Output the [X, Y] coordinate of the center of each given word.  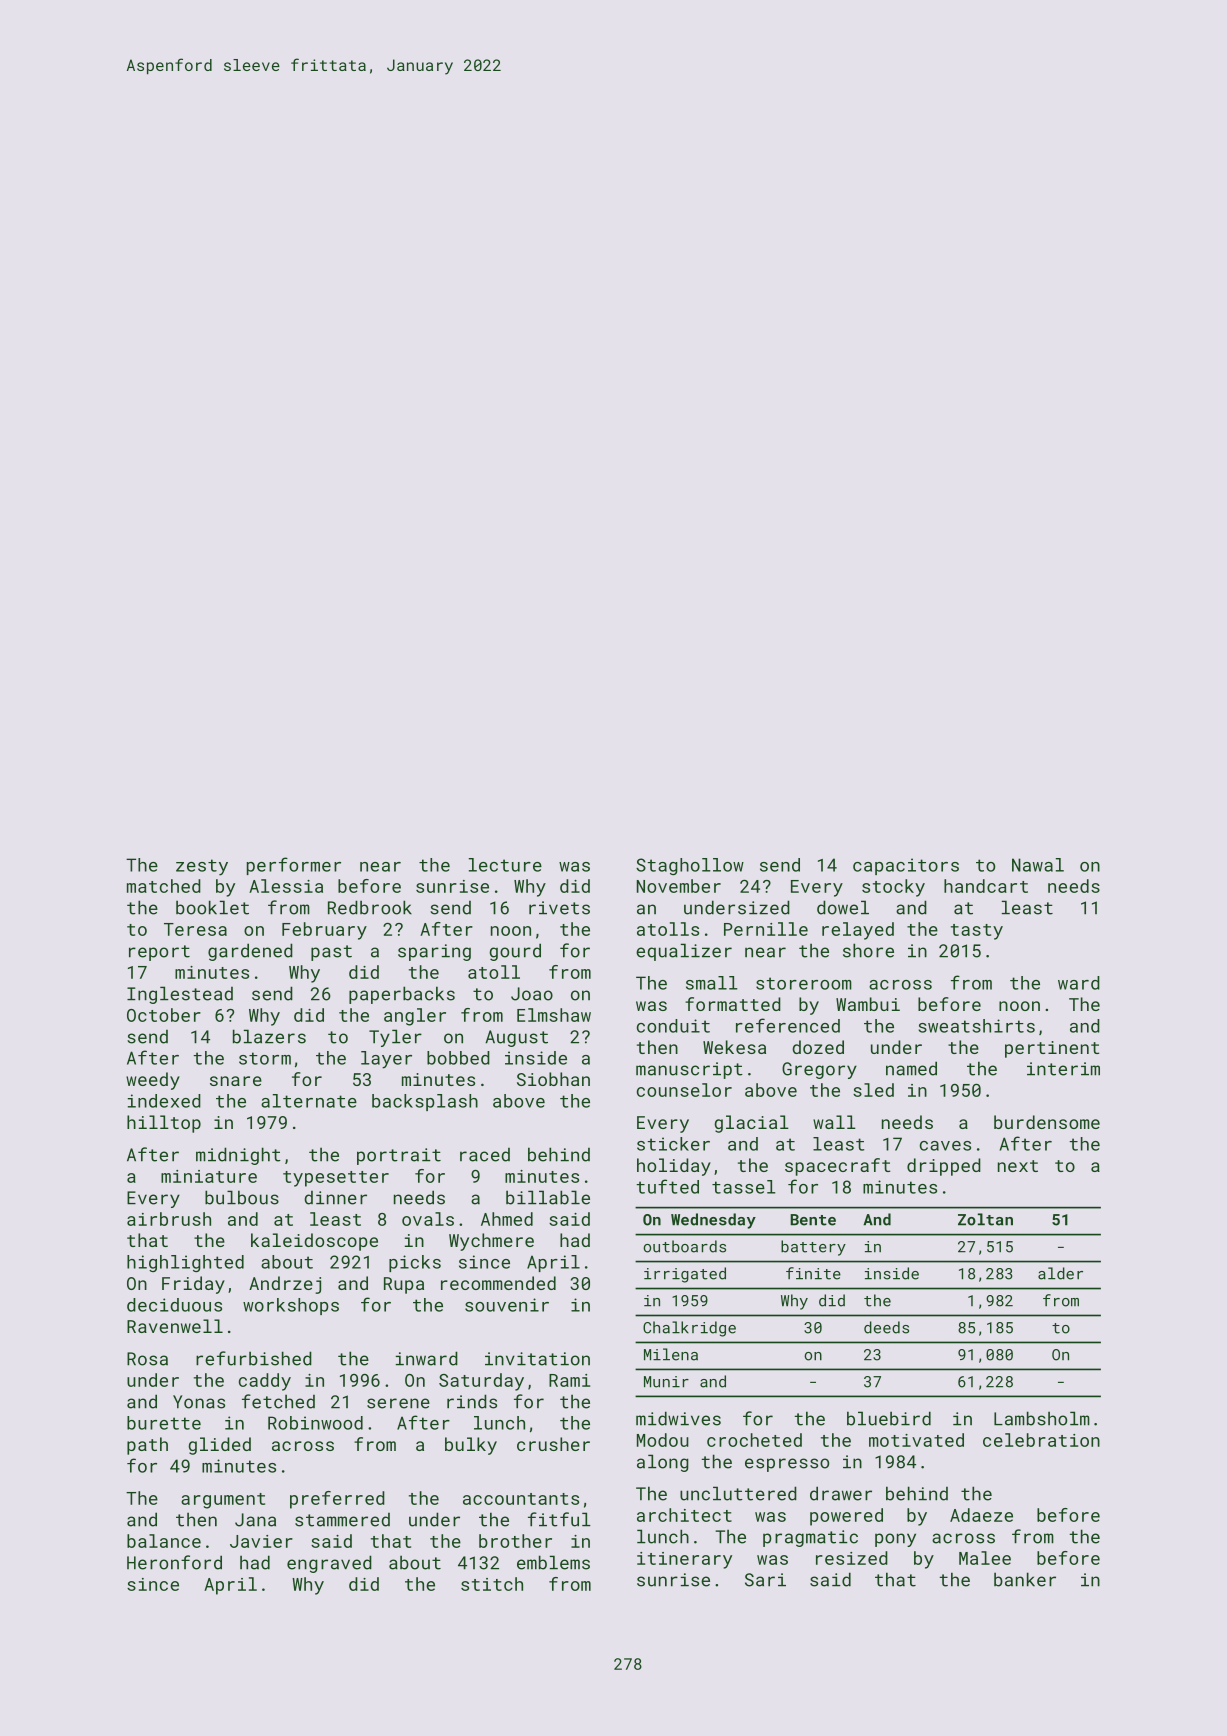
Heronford [174, 1562]
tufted [668, 1186]
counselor [684, 1090]
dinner [335, 1198]
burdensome [1047, 1122]
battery [813, 1248]
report [159, 953]
